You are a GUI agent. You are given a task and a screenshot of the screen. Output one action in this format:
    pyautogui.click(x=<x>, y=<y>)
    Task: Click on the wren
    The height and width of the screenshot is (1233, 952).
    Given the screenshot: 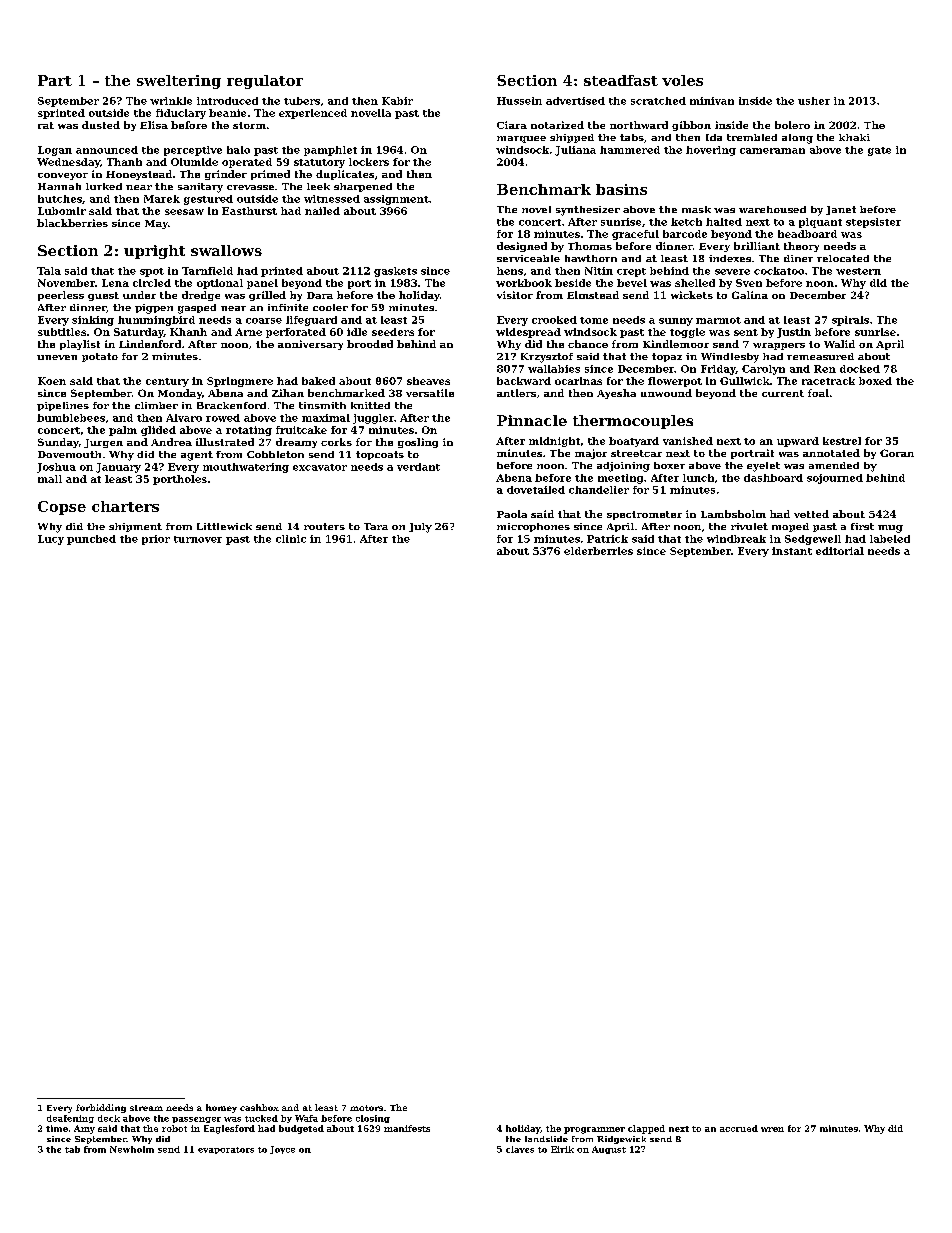 What is the action you would take?
    pyautogui.click(x=772, y=1129)
